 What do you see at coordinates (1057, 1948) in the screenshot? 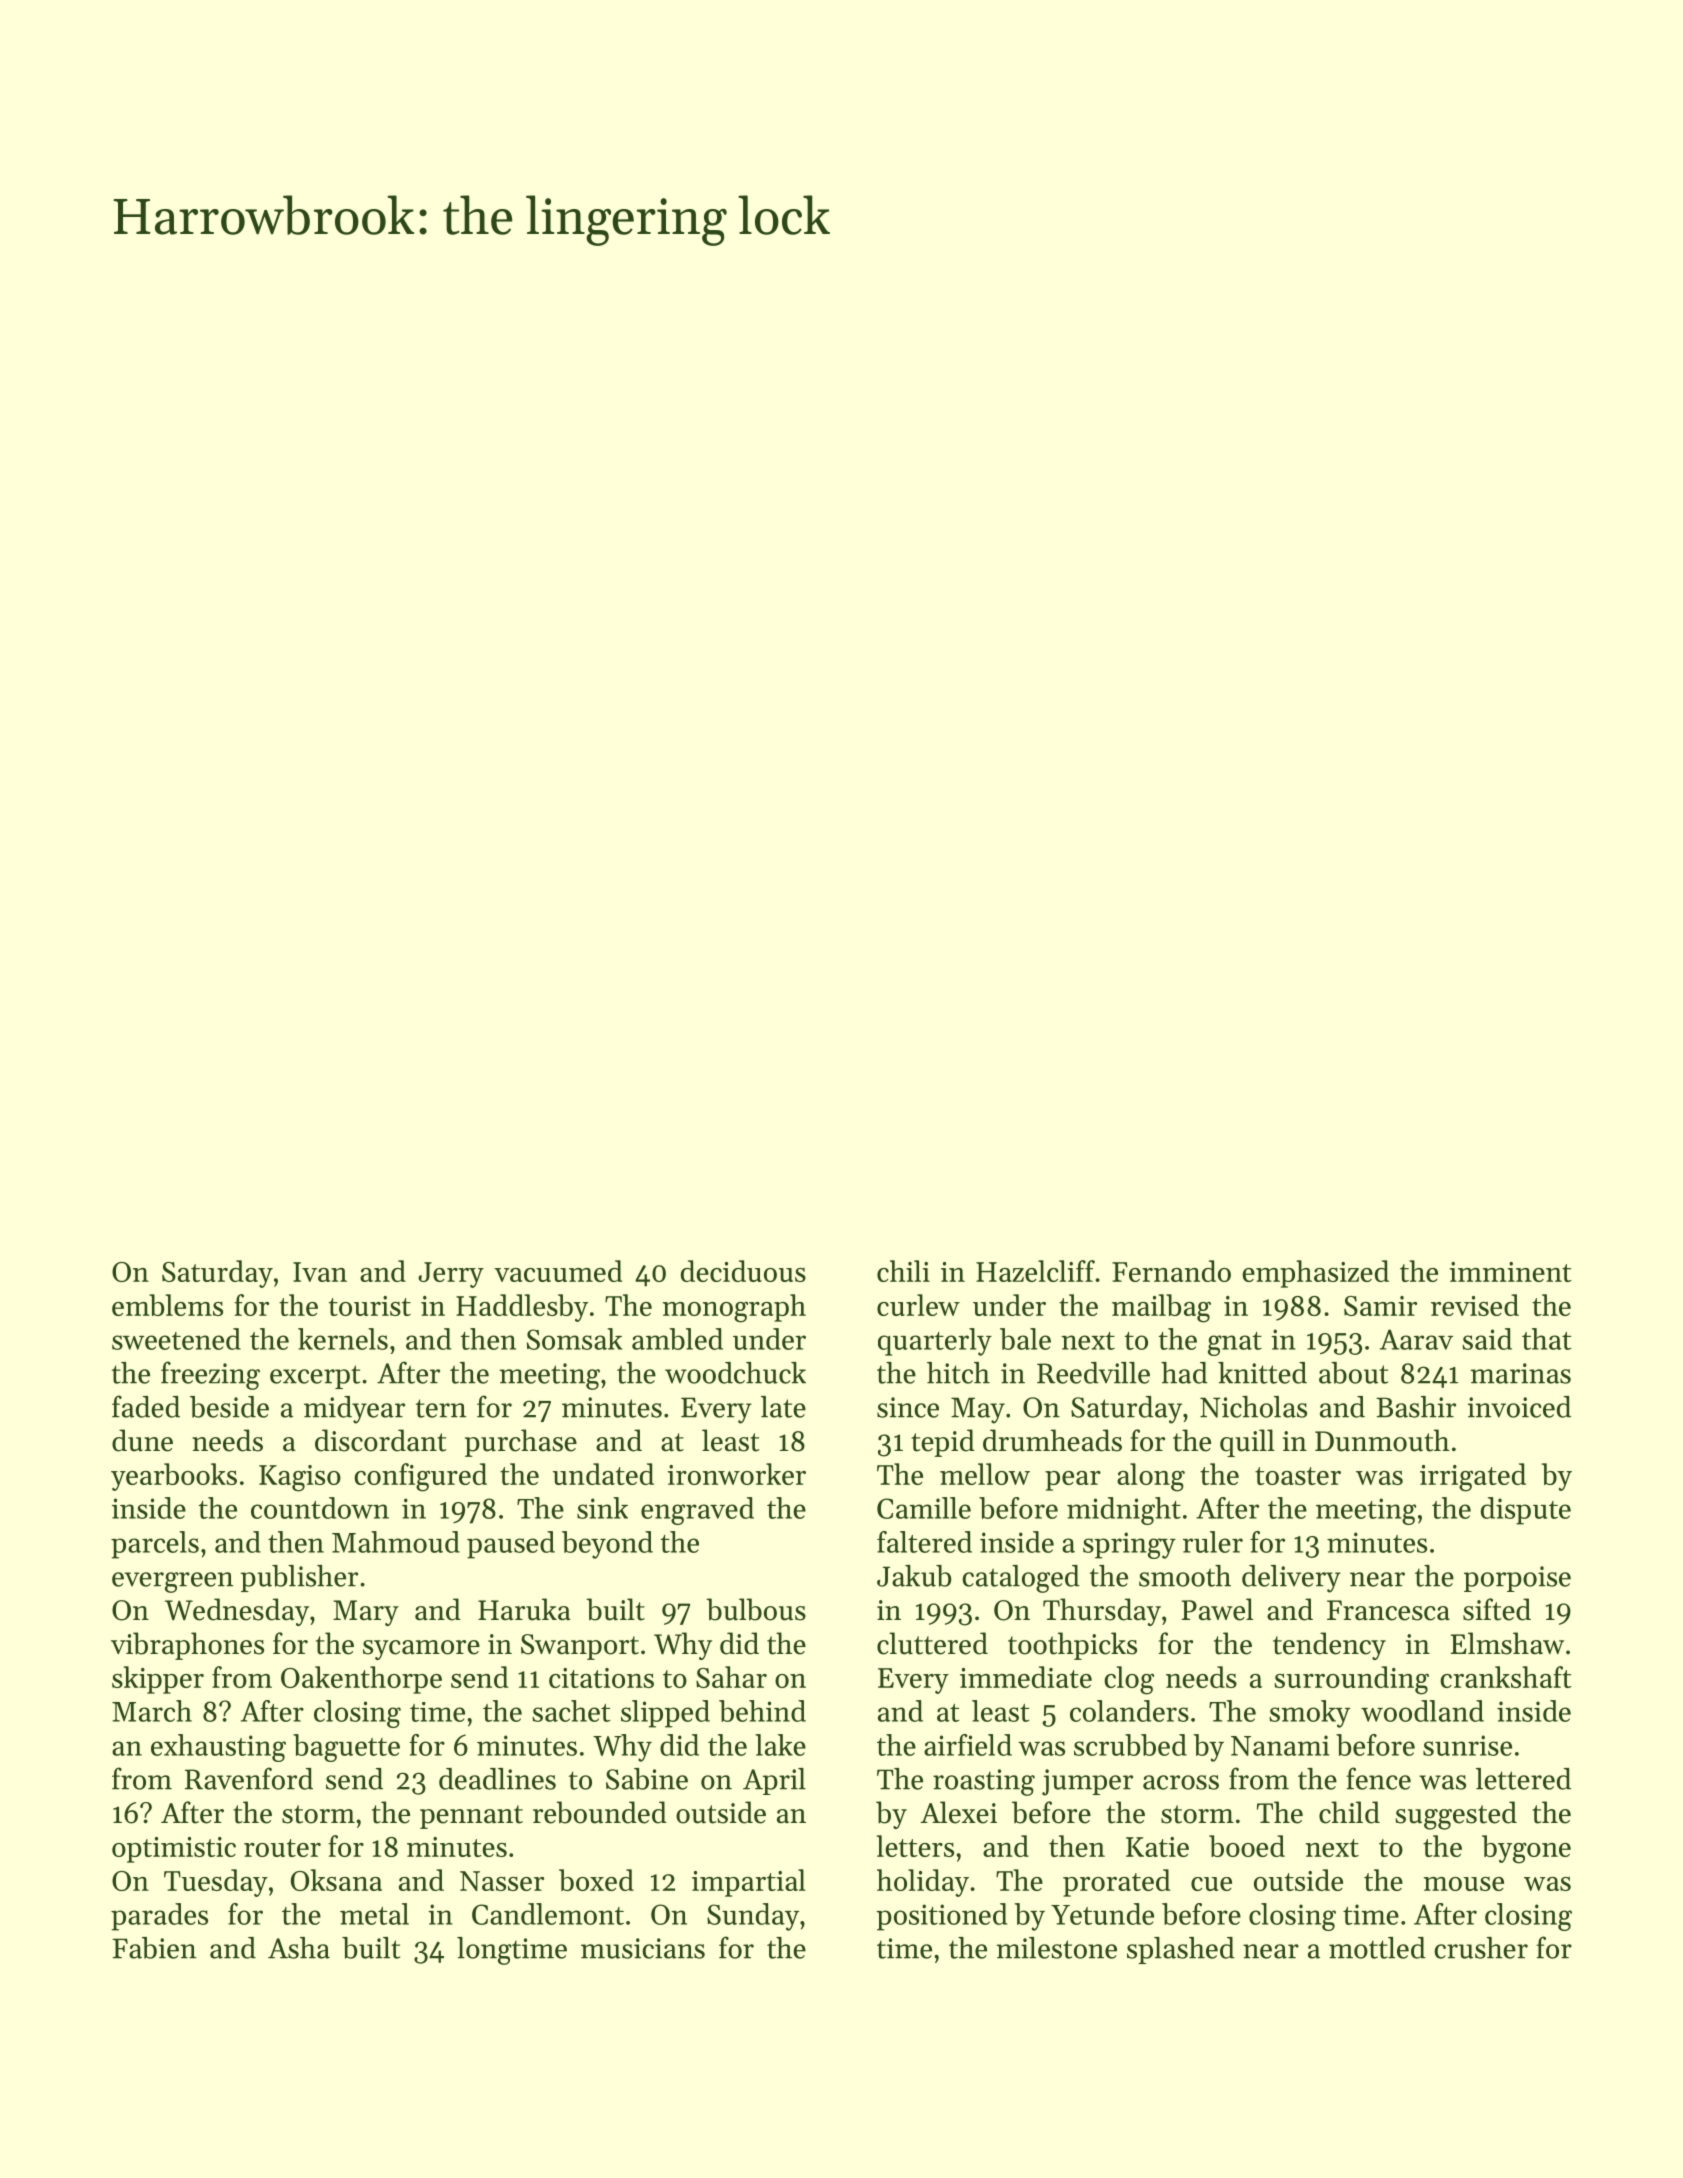
I see `milestone` at bounding box center [1057, 1948].
